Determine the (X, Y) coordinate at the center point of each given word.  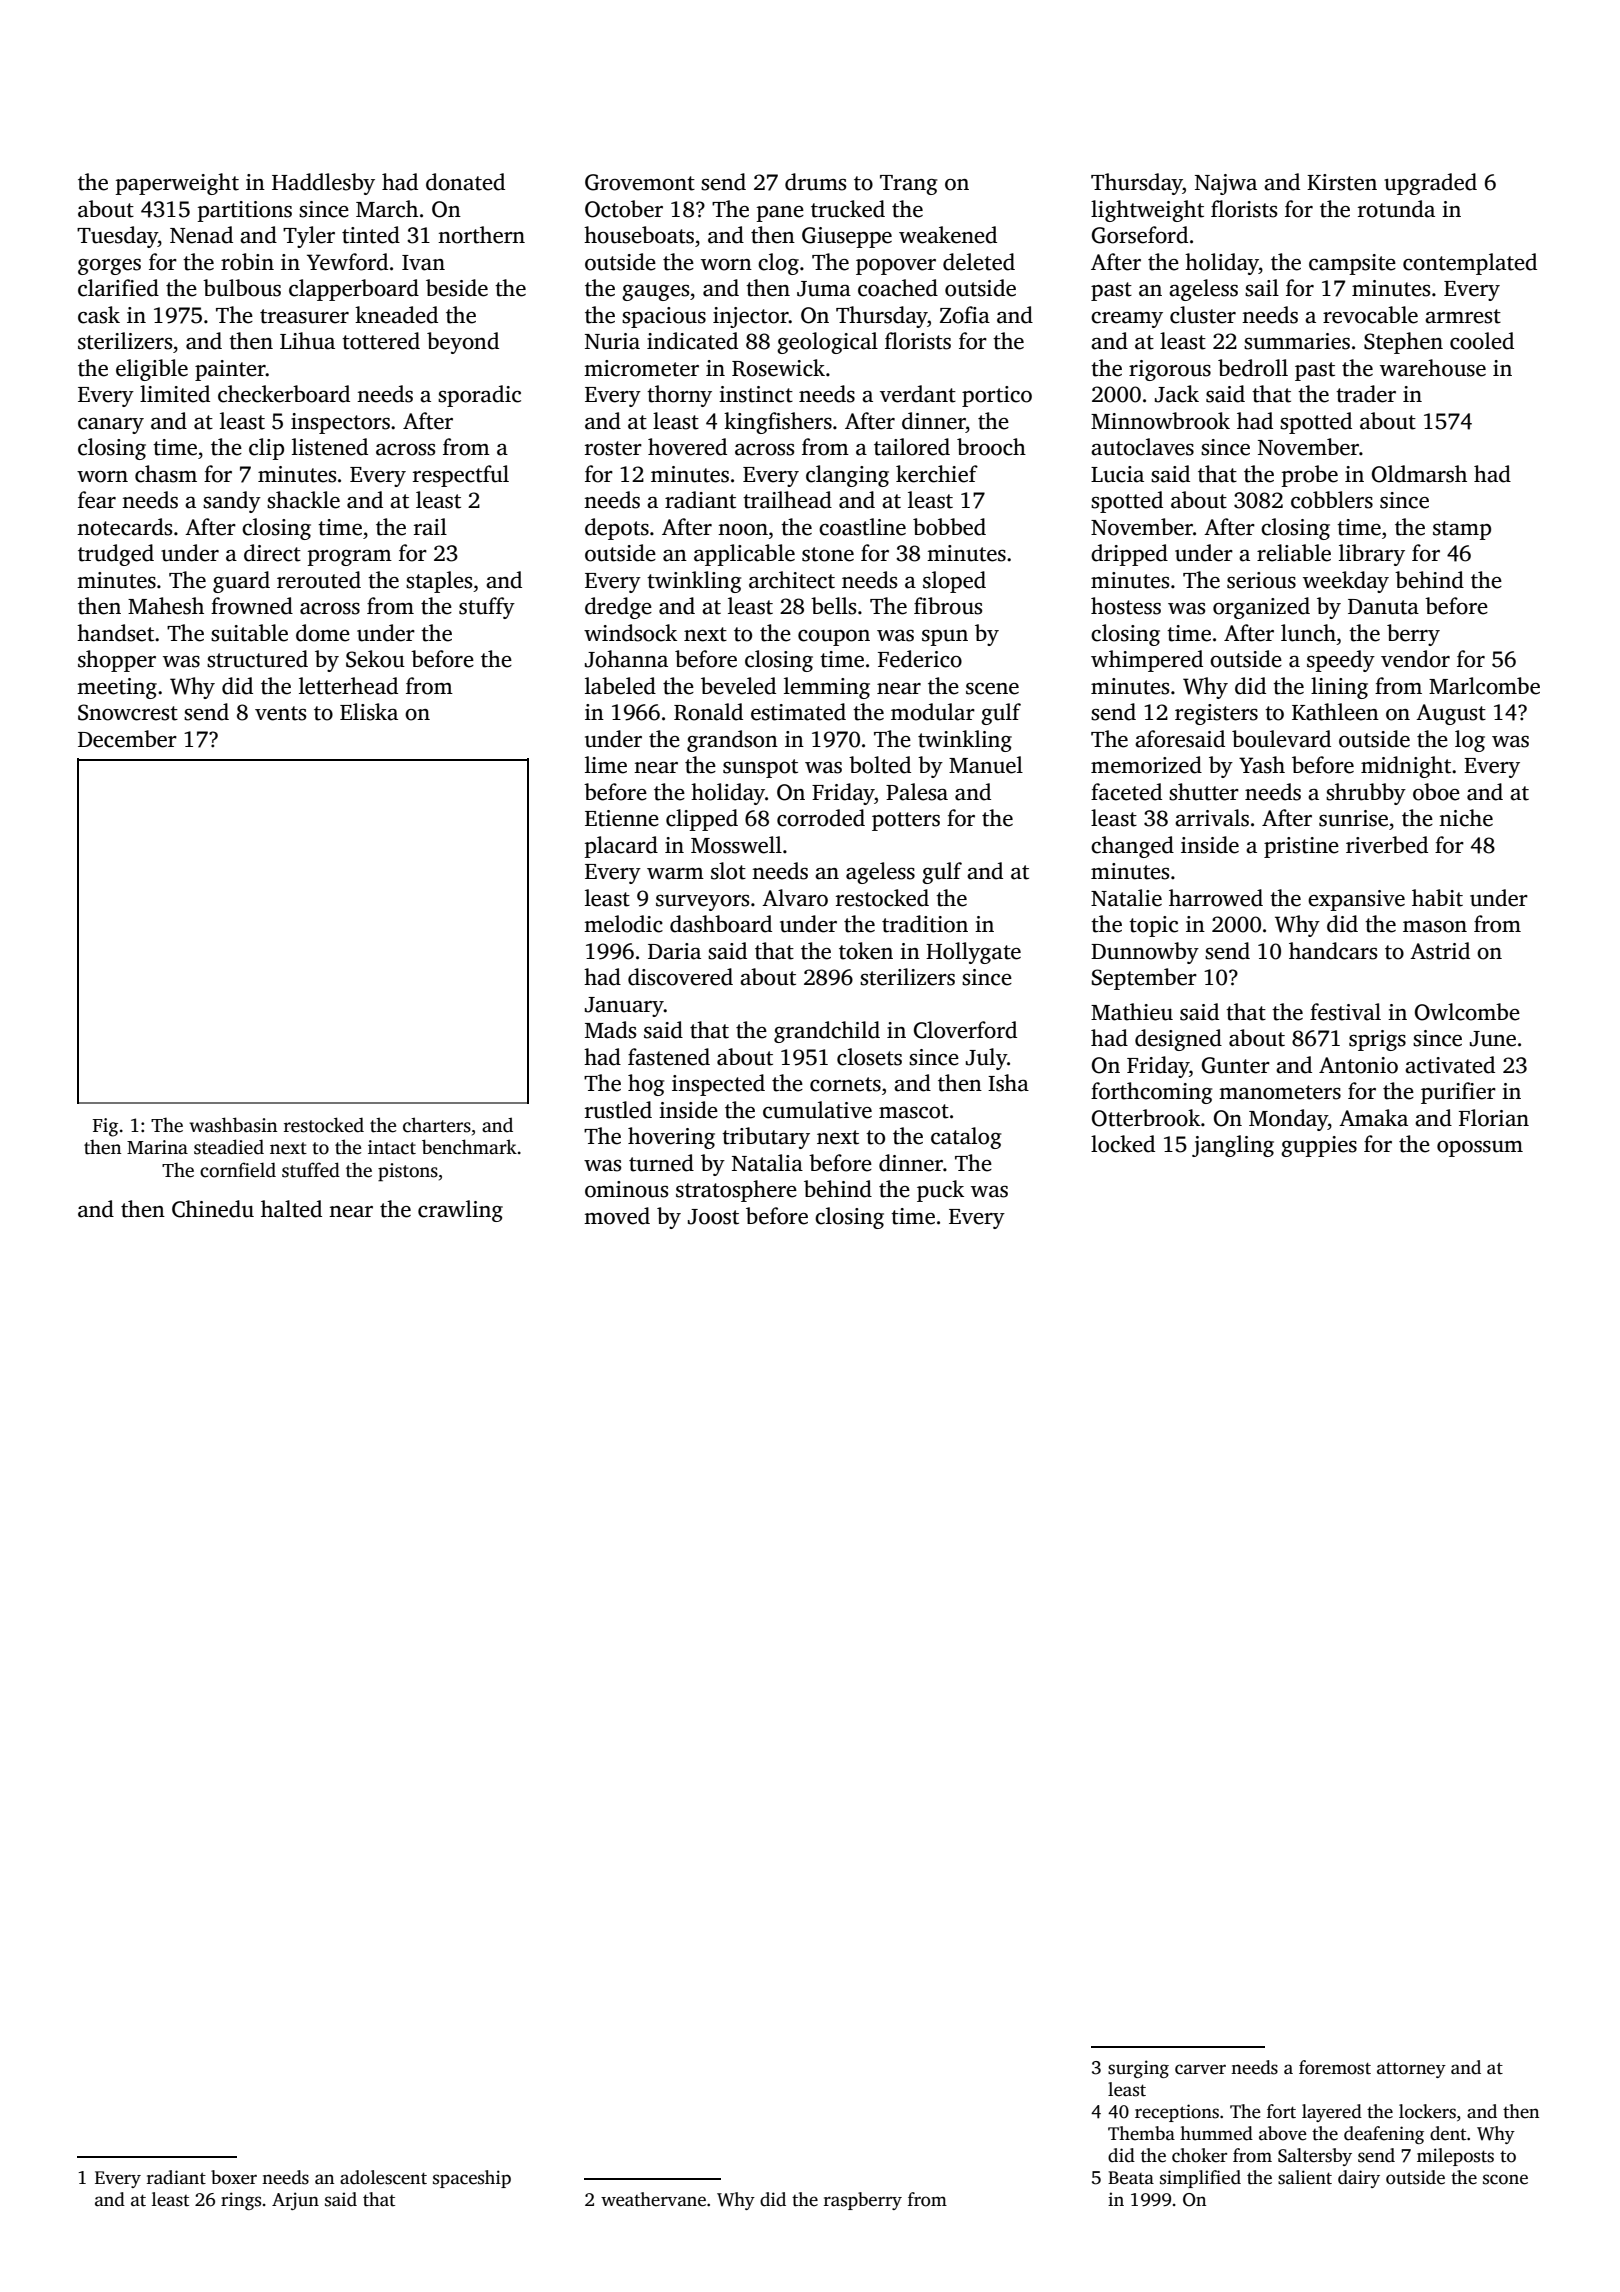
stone (828, 554)
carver (1200, 2069)
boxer (234, 2177)
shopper (117, 661)
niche (1466, 818)
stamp (1462, 530)
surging (1138, 2069)
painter (230, 370)
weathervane (653, 2199)
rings (241, 2201)
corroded (821, 818)
